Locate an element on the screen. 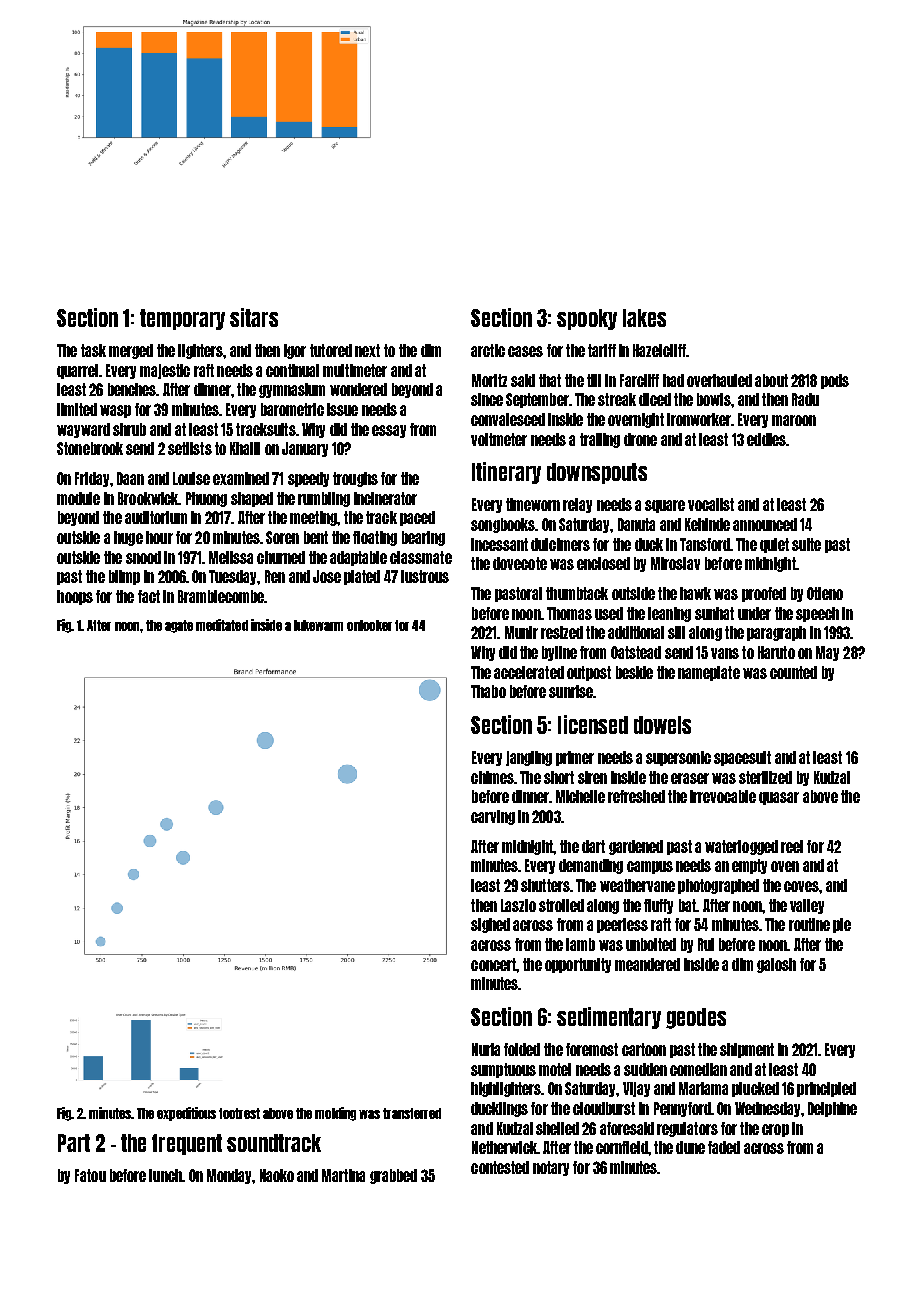 The height and width of the screenshot is (1308, 924). crop is located at coordinates (775, 1130).
